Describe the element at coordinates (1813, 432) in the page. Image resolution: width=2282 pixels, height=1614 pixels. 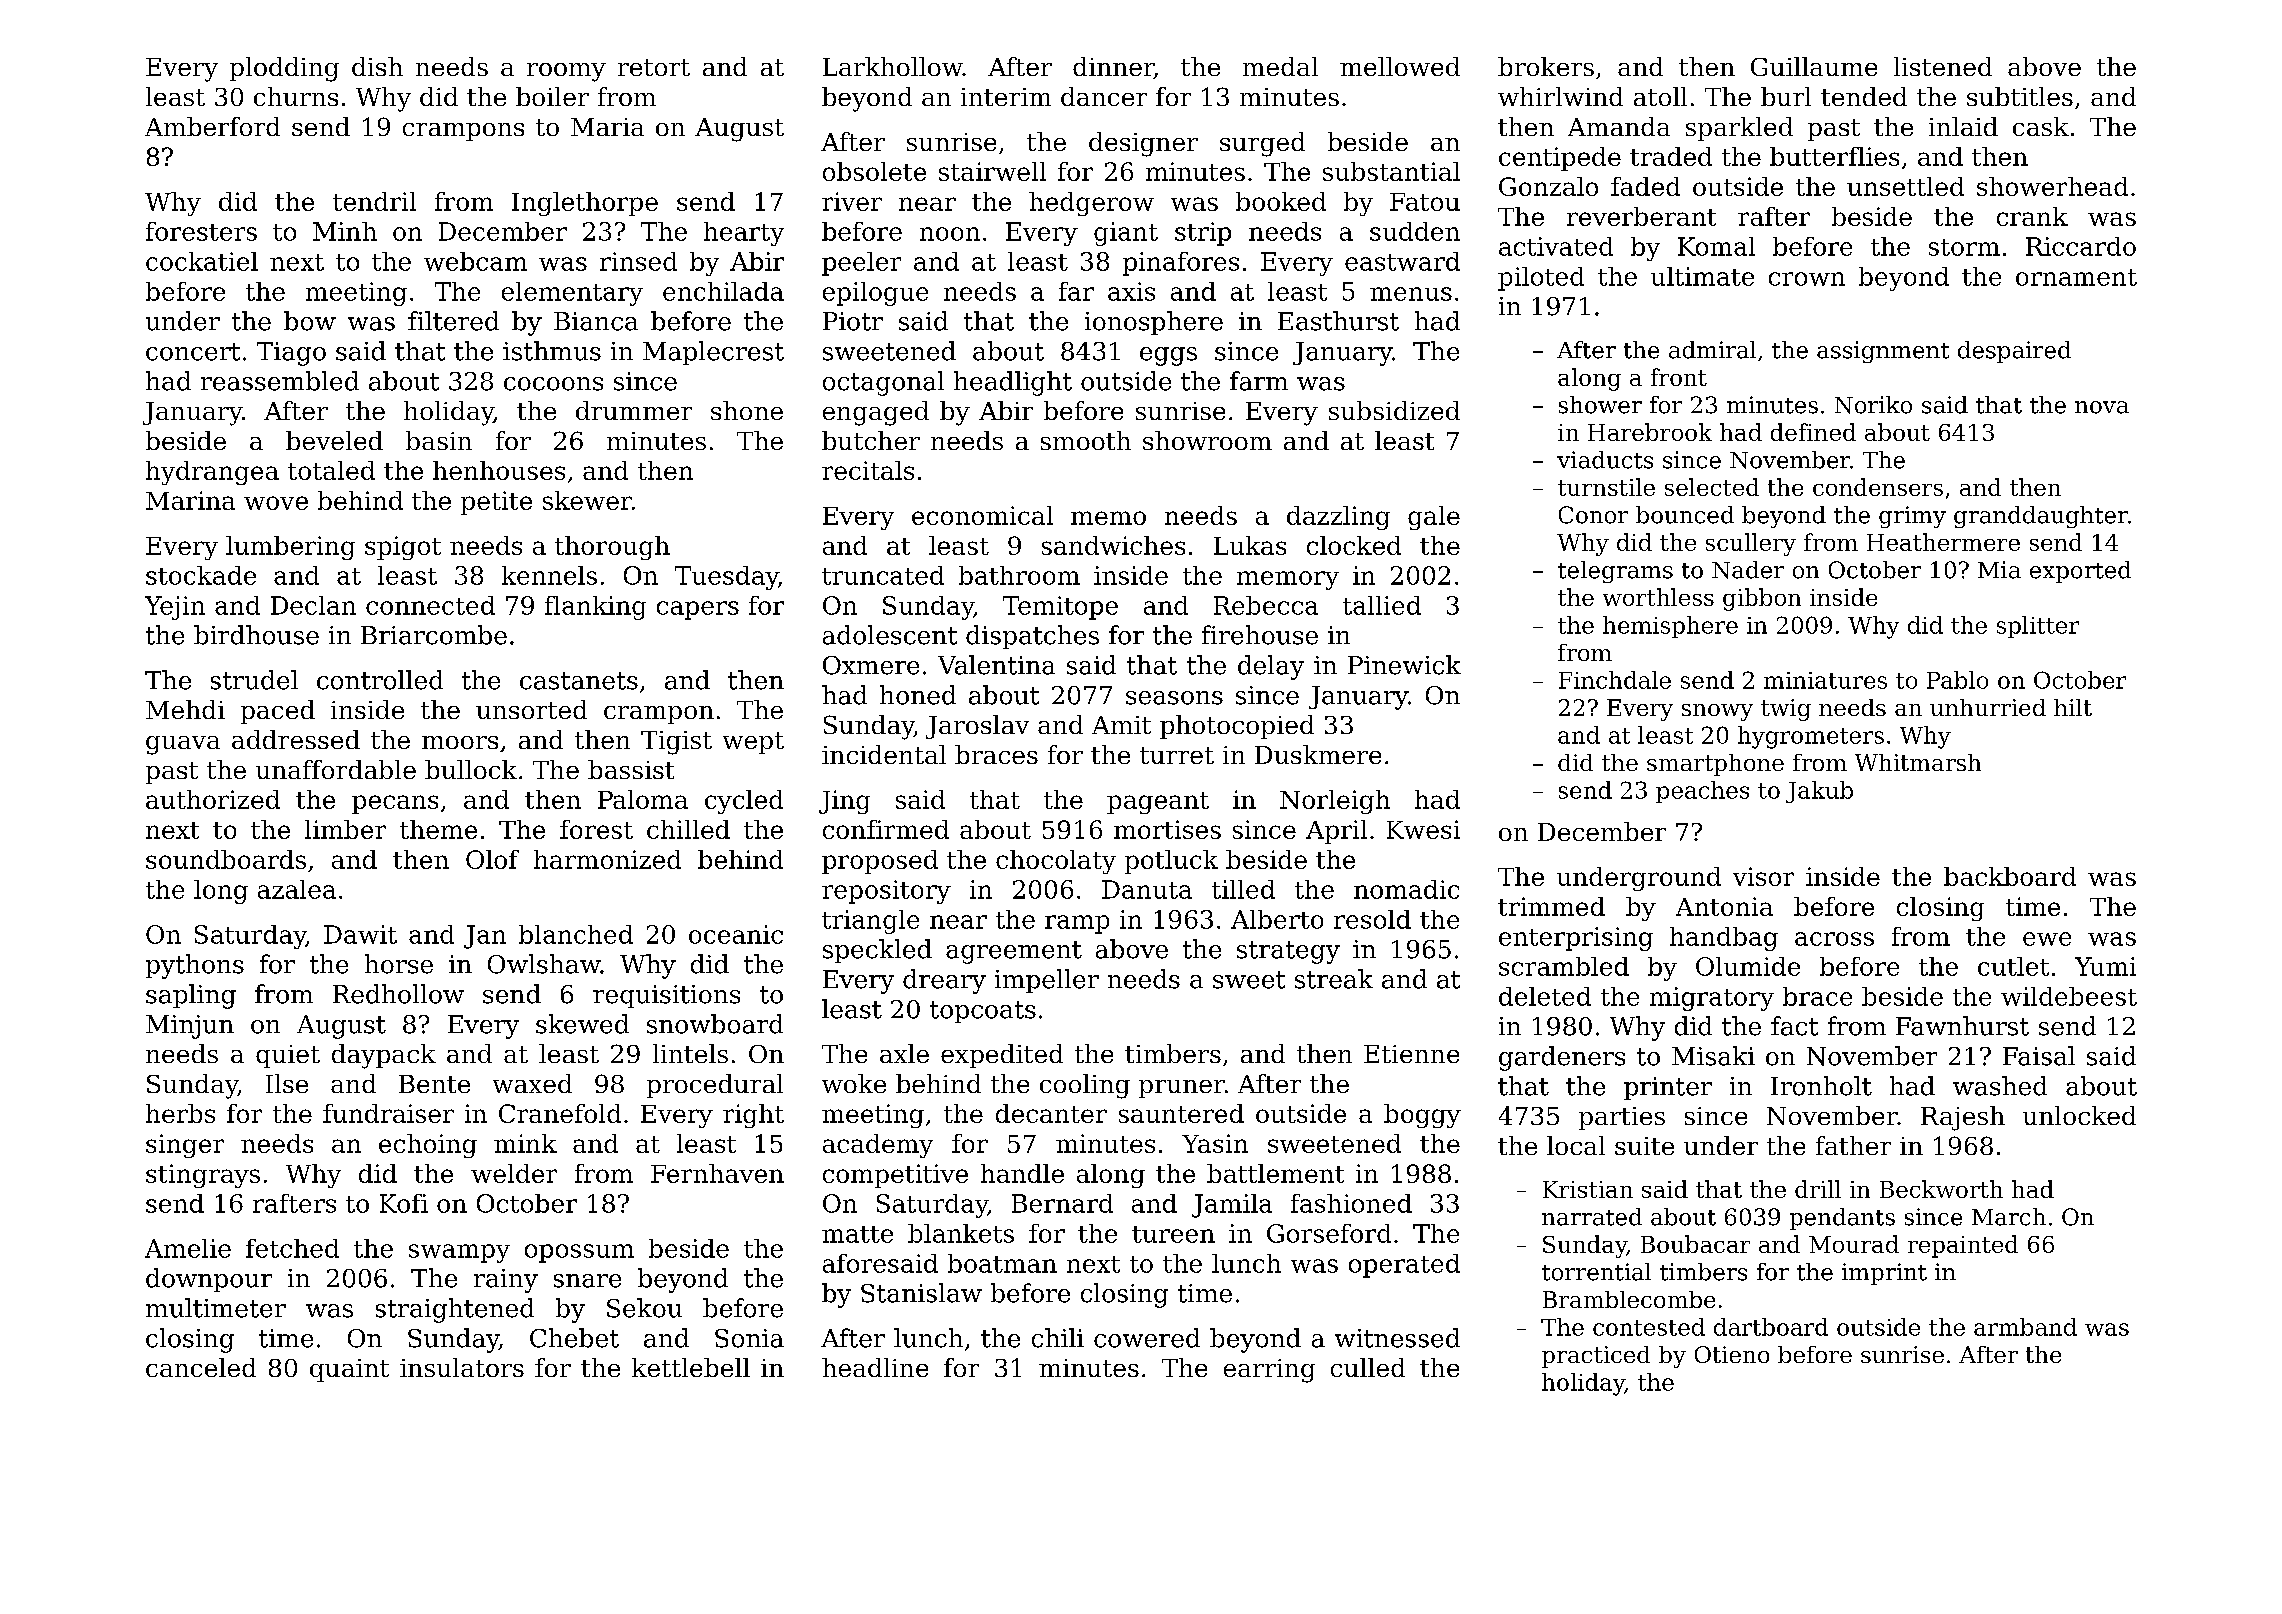
I see `defined` at that location.
